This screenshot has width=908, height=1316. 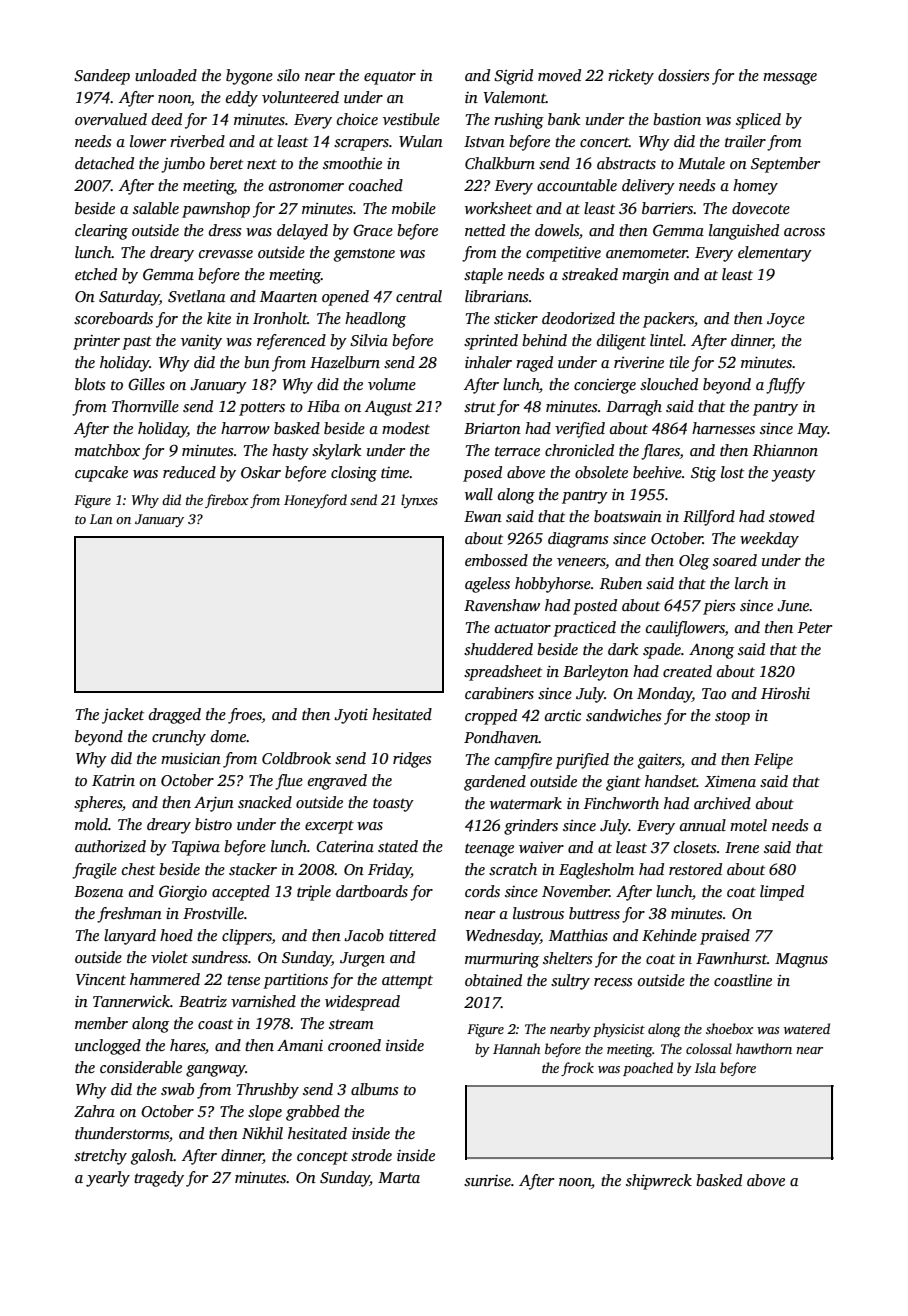 What do you see at coordinates (213, 913) in the screenshot?
I see `Frostville` at bounding box center [213, 913].
